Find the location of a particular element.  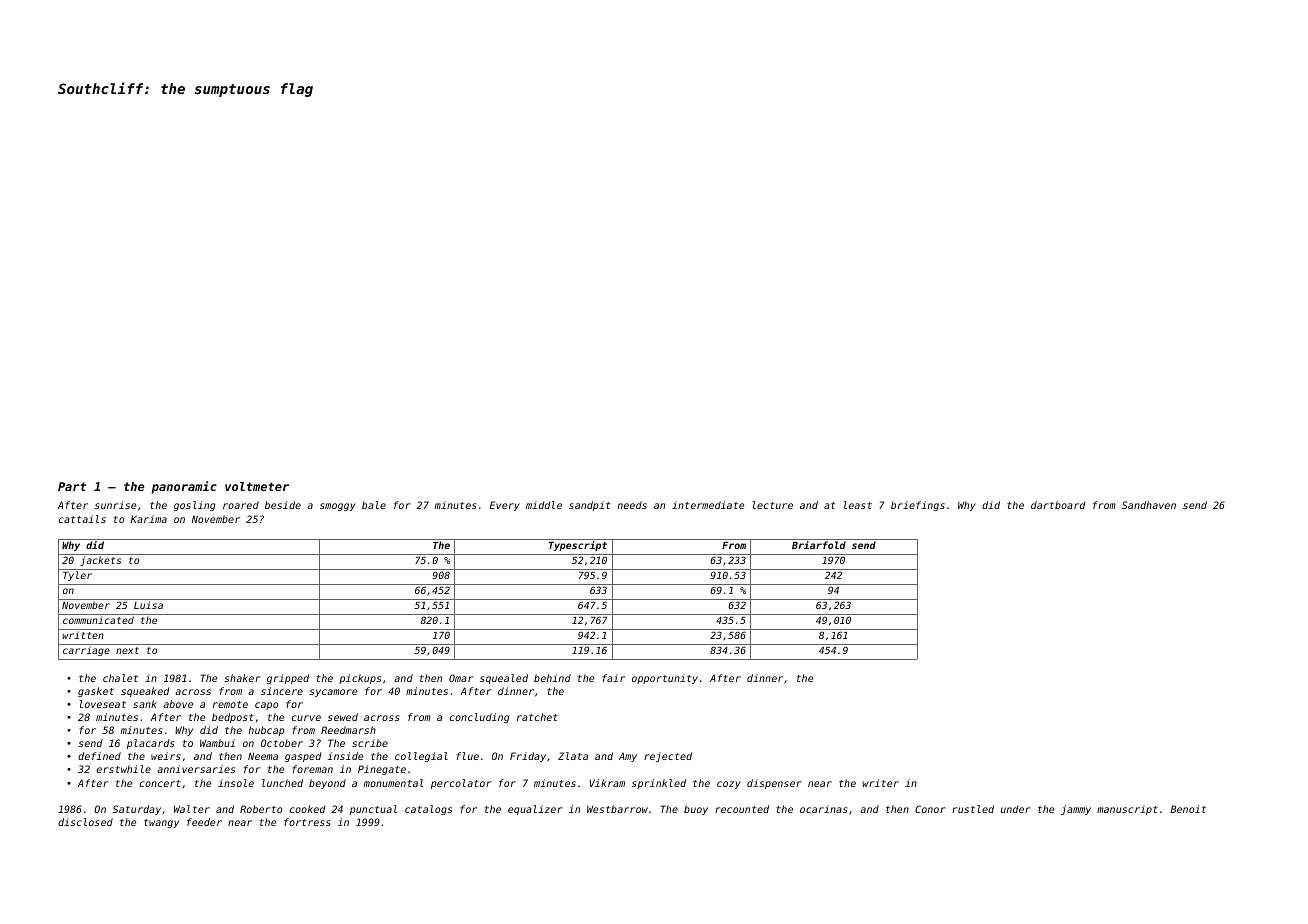

percolator is located at coordinates (461, 784).
